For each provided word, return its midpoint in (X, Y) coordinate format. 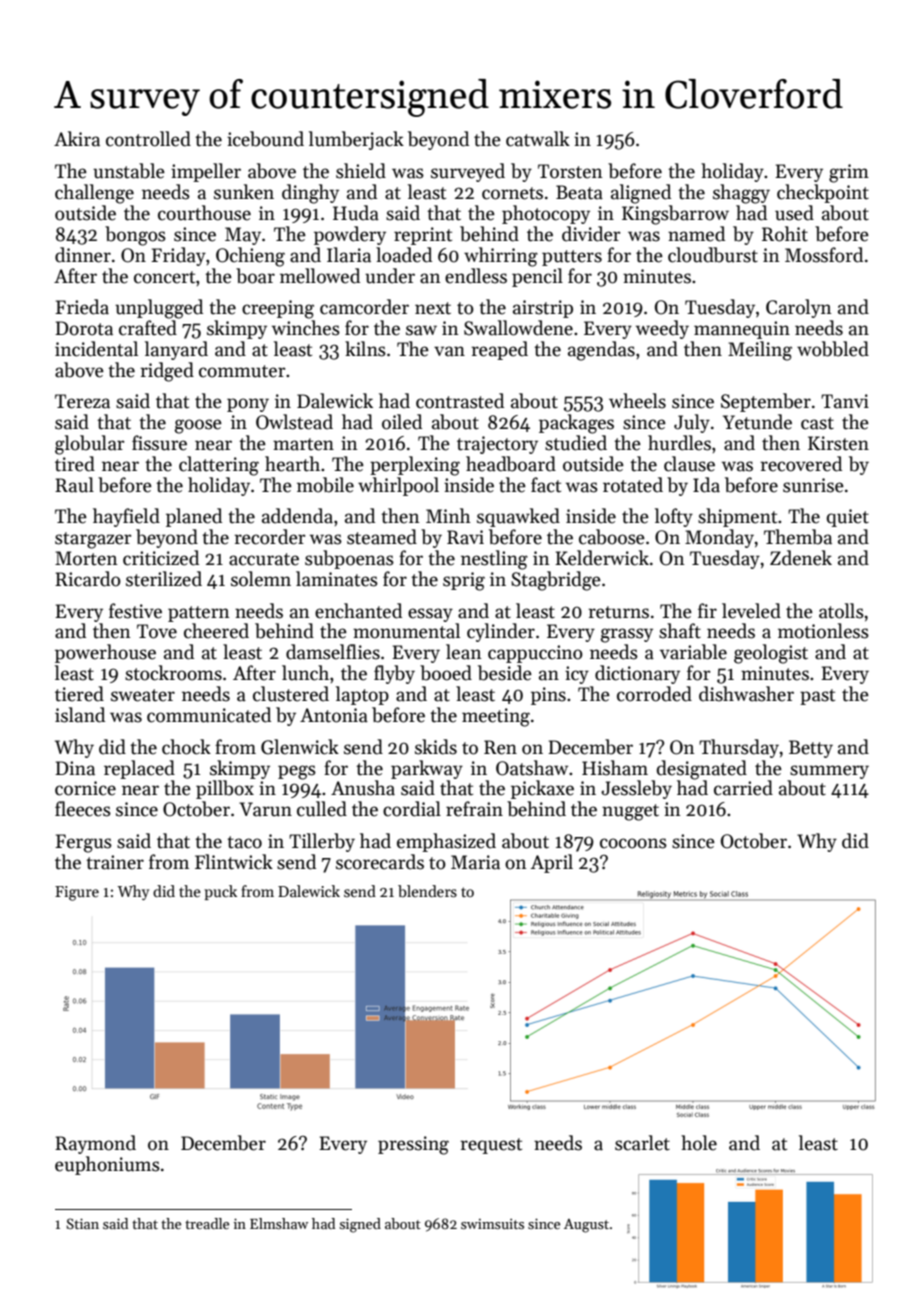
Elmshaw (279, 1223)
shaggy (741, 194)
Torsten (570, 171)
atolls (841, 611)
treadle (207, 1223)
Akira (77, 139)
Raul (74, 485)
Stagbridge (556, 581)
